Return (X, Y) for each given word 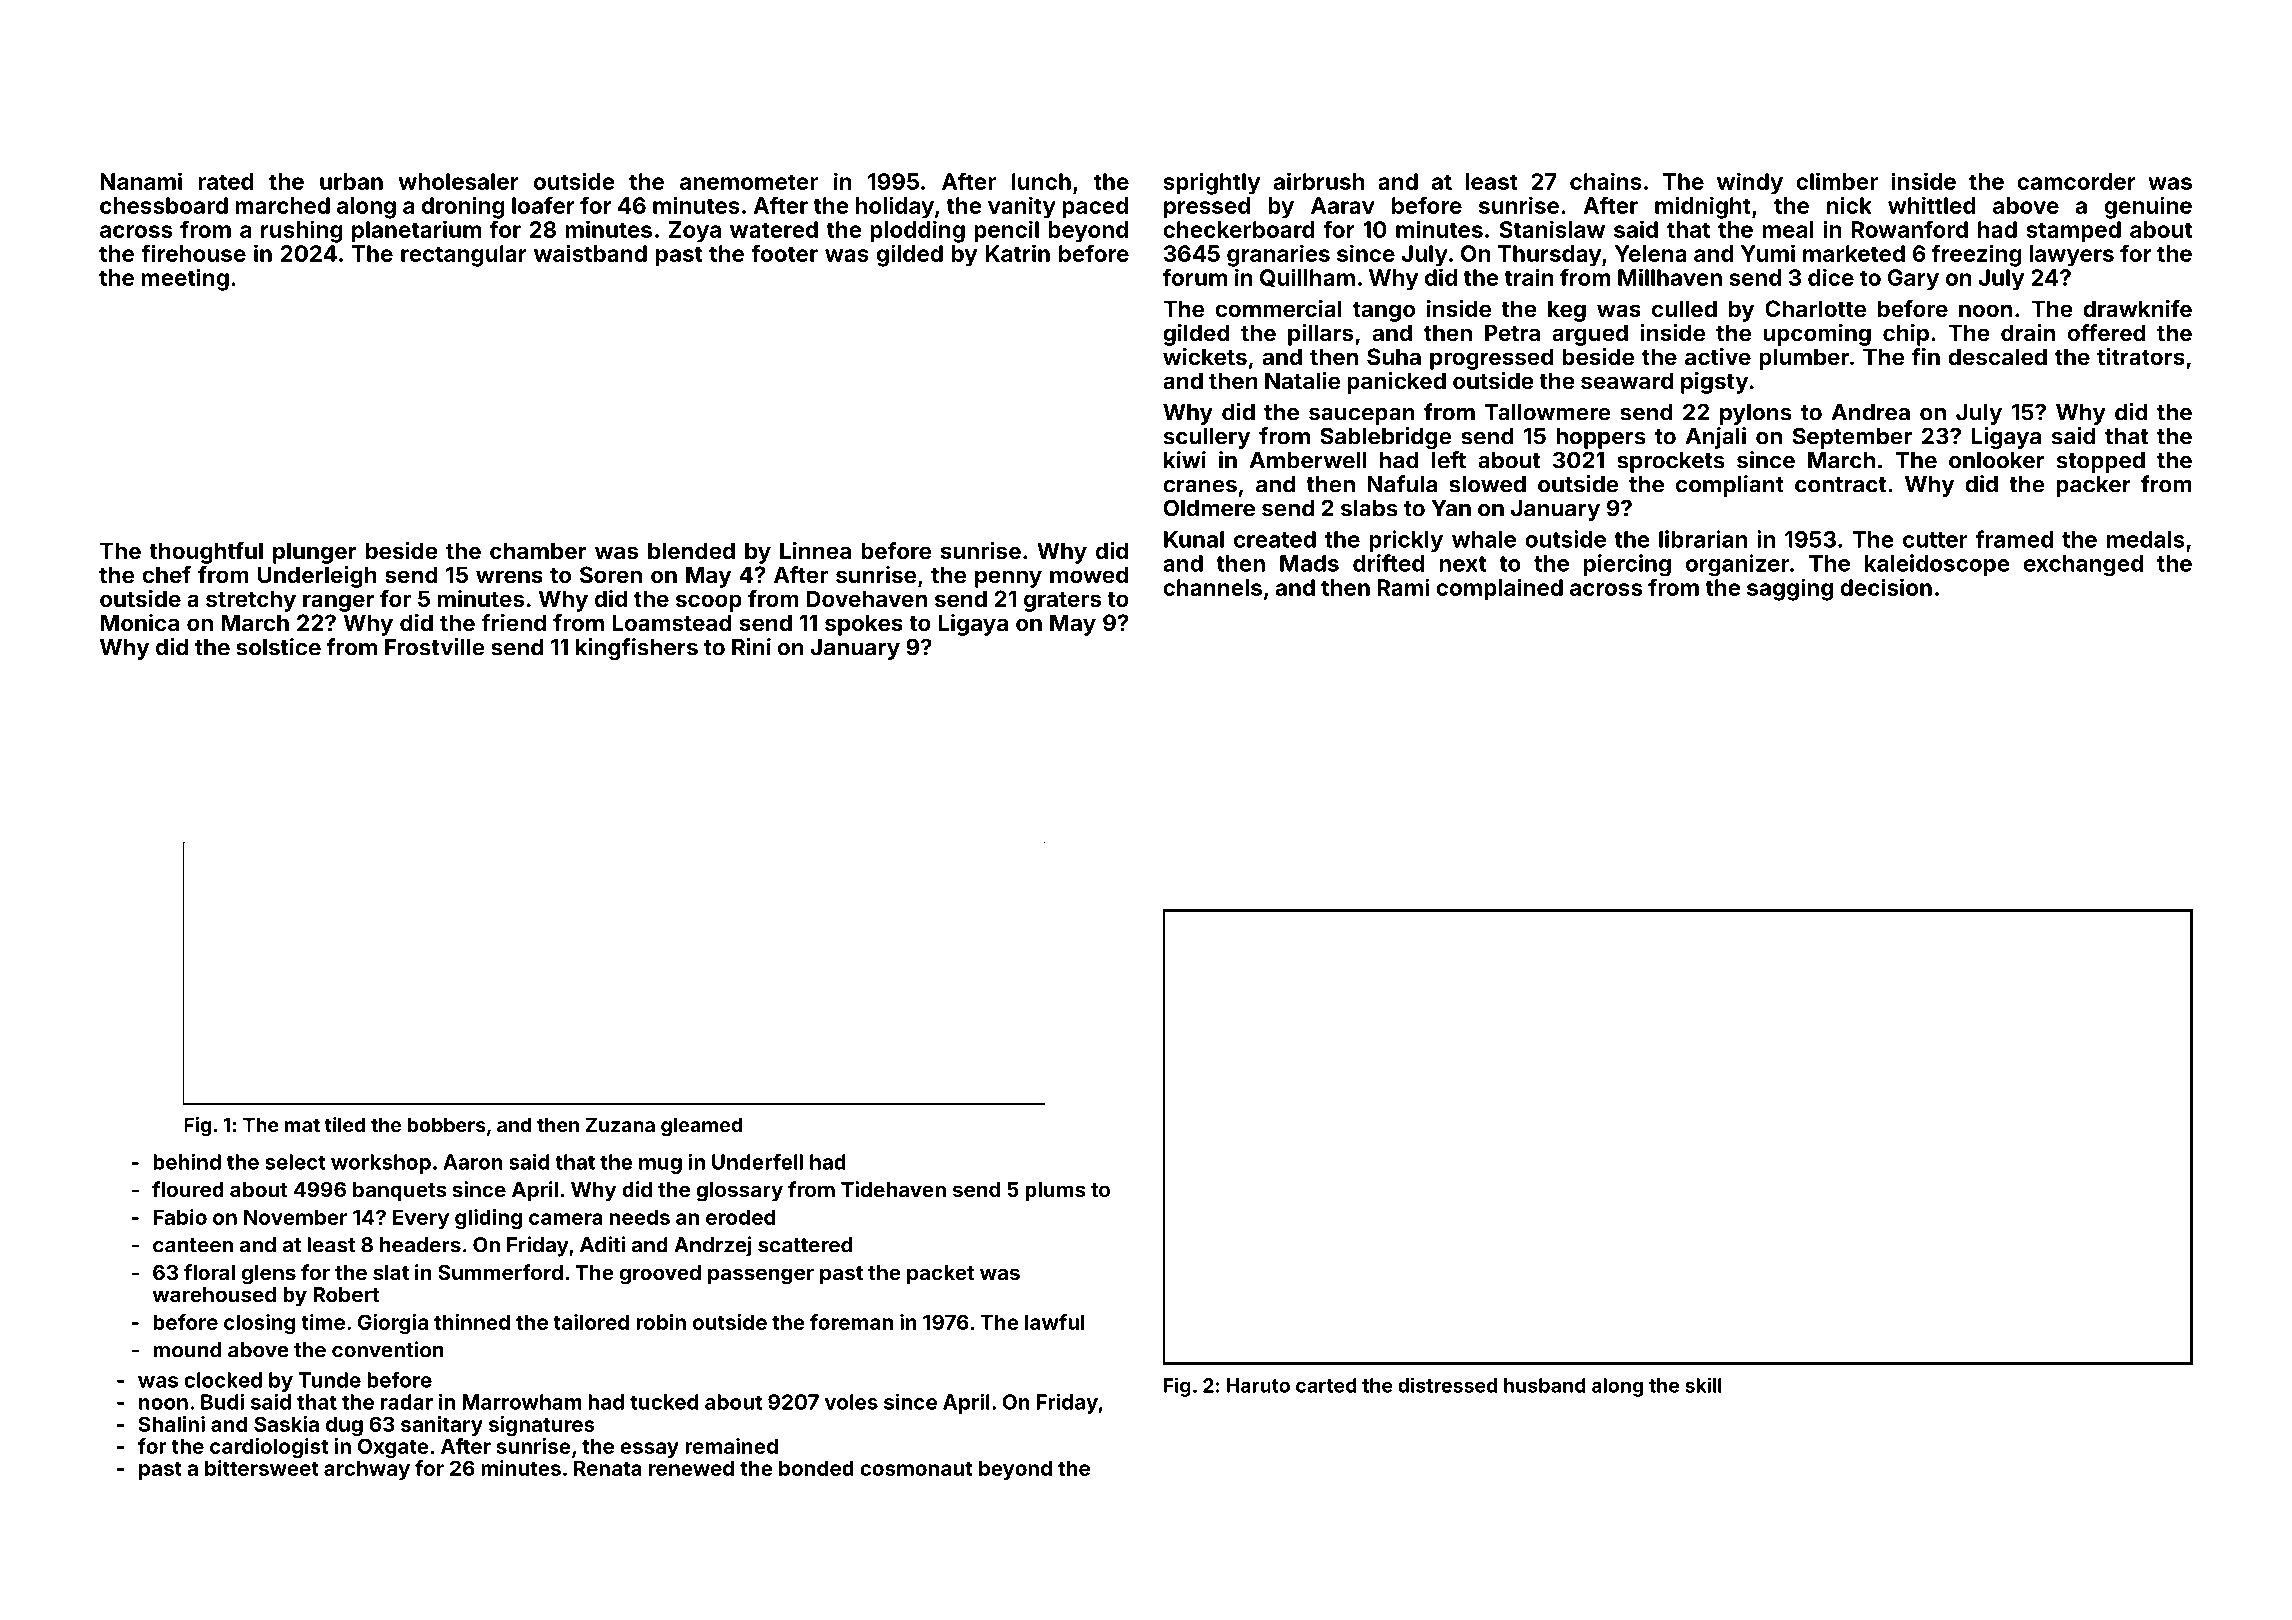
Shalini (171, 1424)
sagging (1790, 589)
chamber (538, 550)
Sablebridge (1386, 438)
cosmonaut (916, 1469)
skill (1703, 1385)
